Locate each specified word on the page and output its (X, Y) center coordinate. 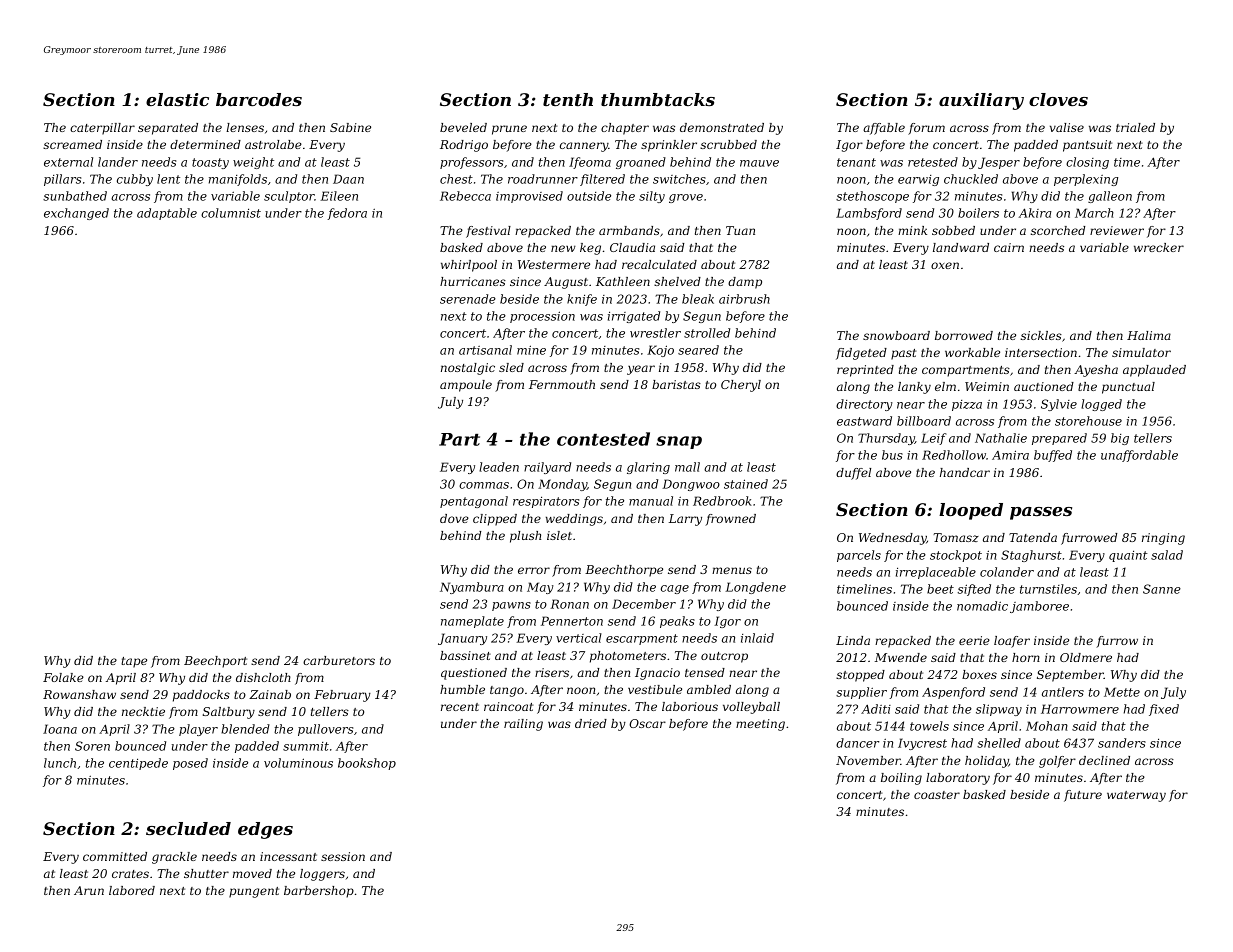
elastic (177, 99)
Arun (89, 890)
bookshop (367, 764)
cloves (1058, 99)
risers (552, 672)
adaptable (167, 214)
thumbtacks (658, 99)
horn (1026, 657)
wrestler (655, 333)
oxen (945, 265)
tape (134, 662)
